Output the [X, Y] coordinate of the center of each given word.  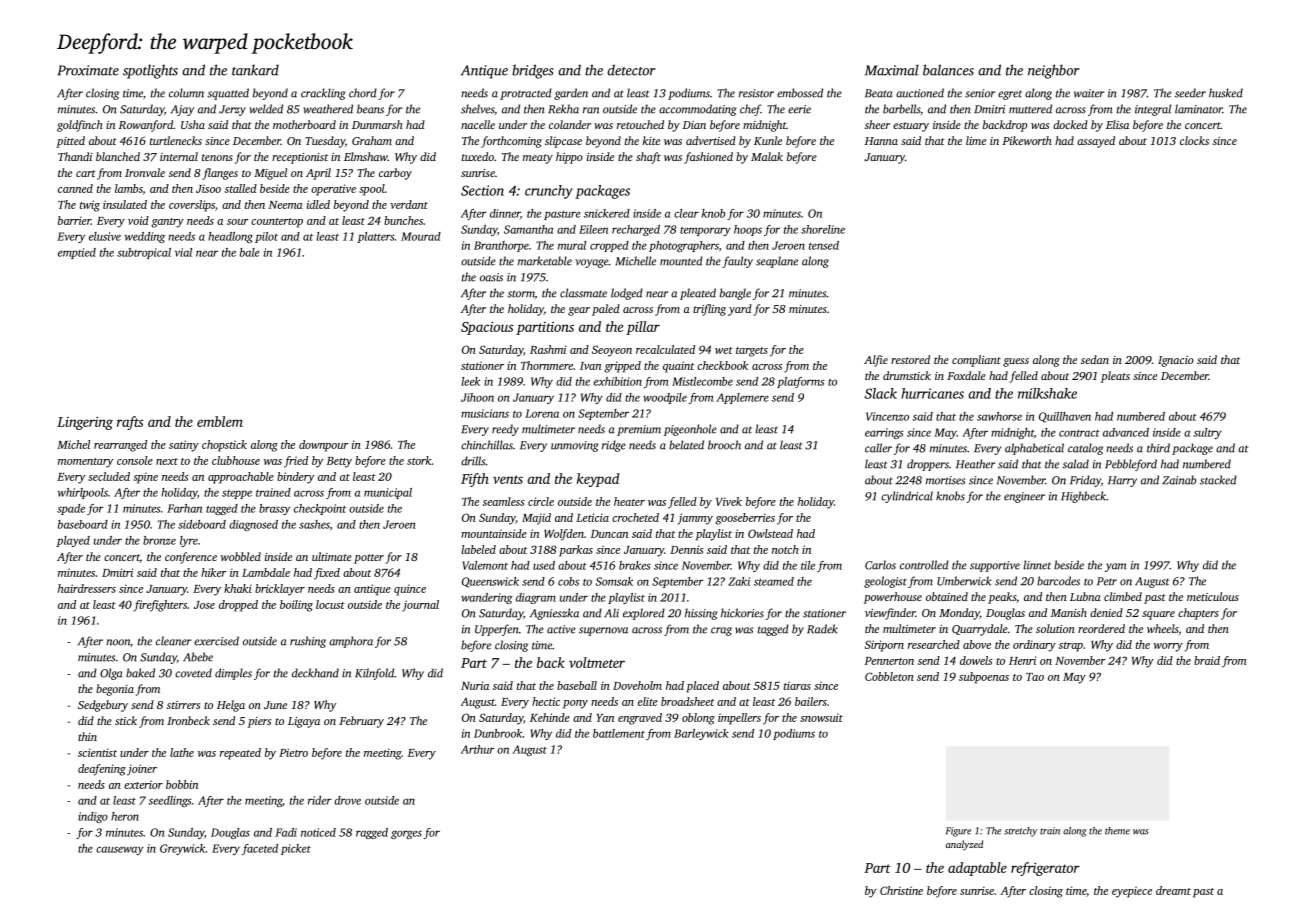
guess [1016, 362]
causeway [120, 850]
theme [1117, 831]
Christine [901, 890]
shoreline [823, 229]
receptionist [300, 158]
